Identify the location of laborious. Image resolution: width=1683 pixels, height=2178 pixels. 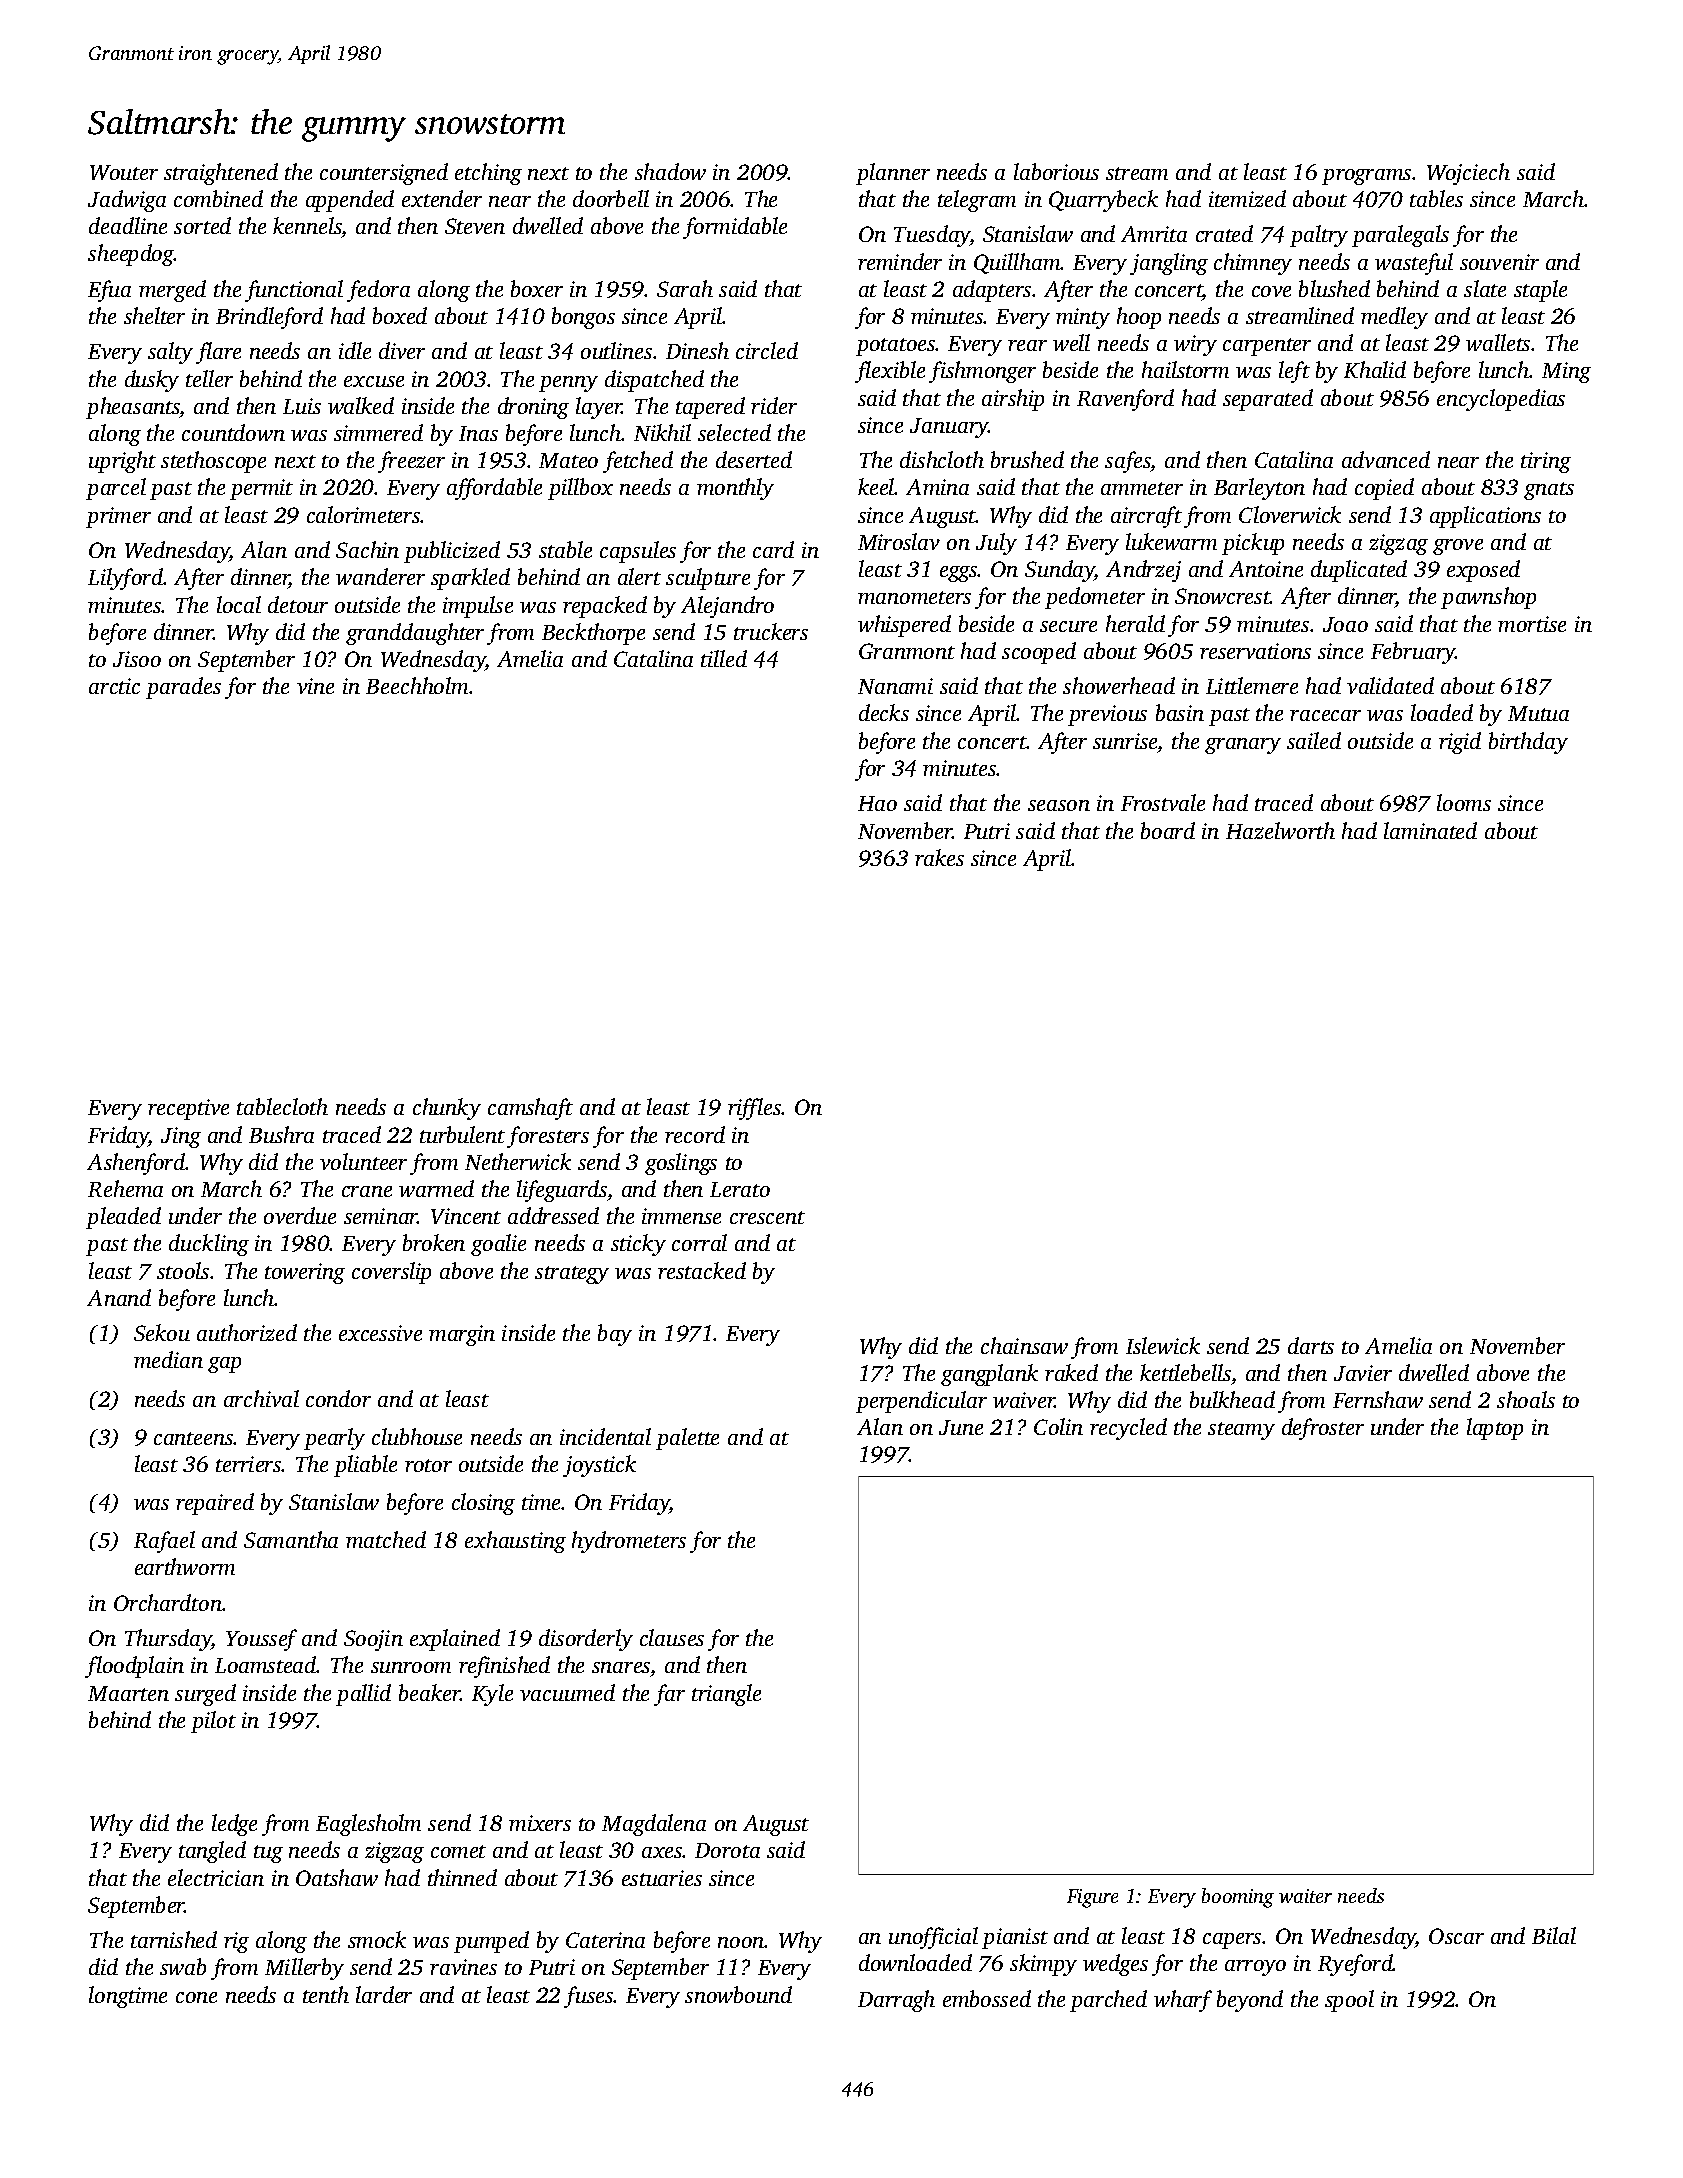
(1056, 171).
